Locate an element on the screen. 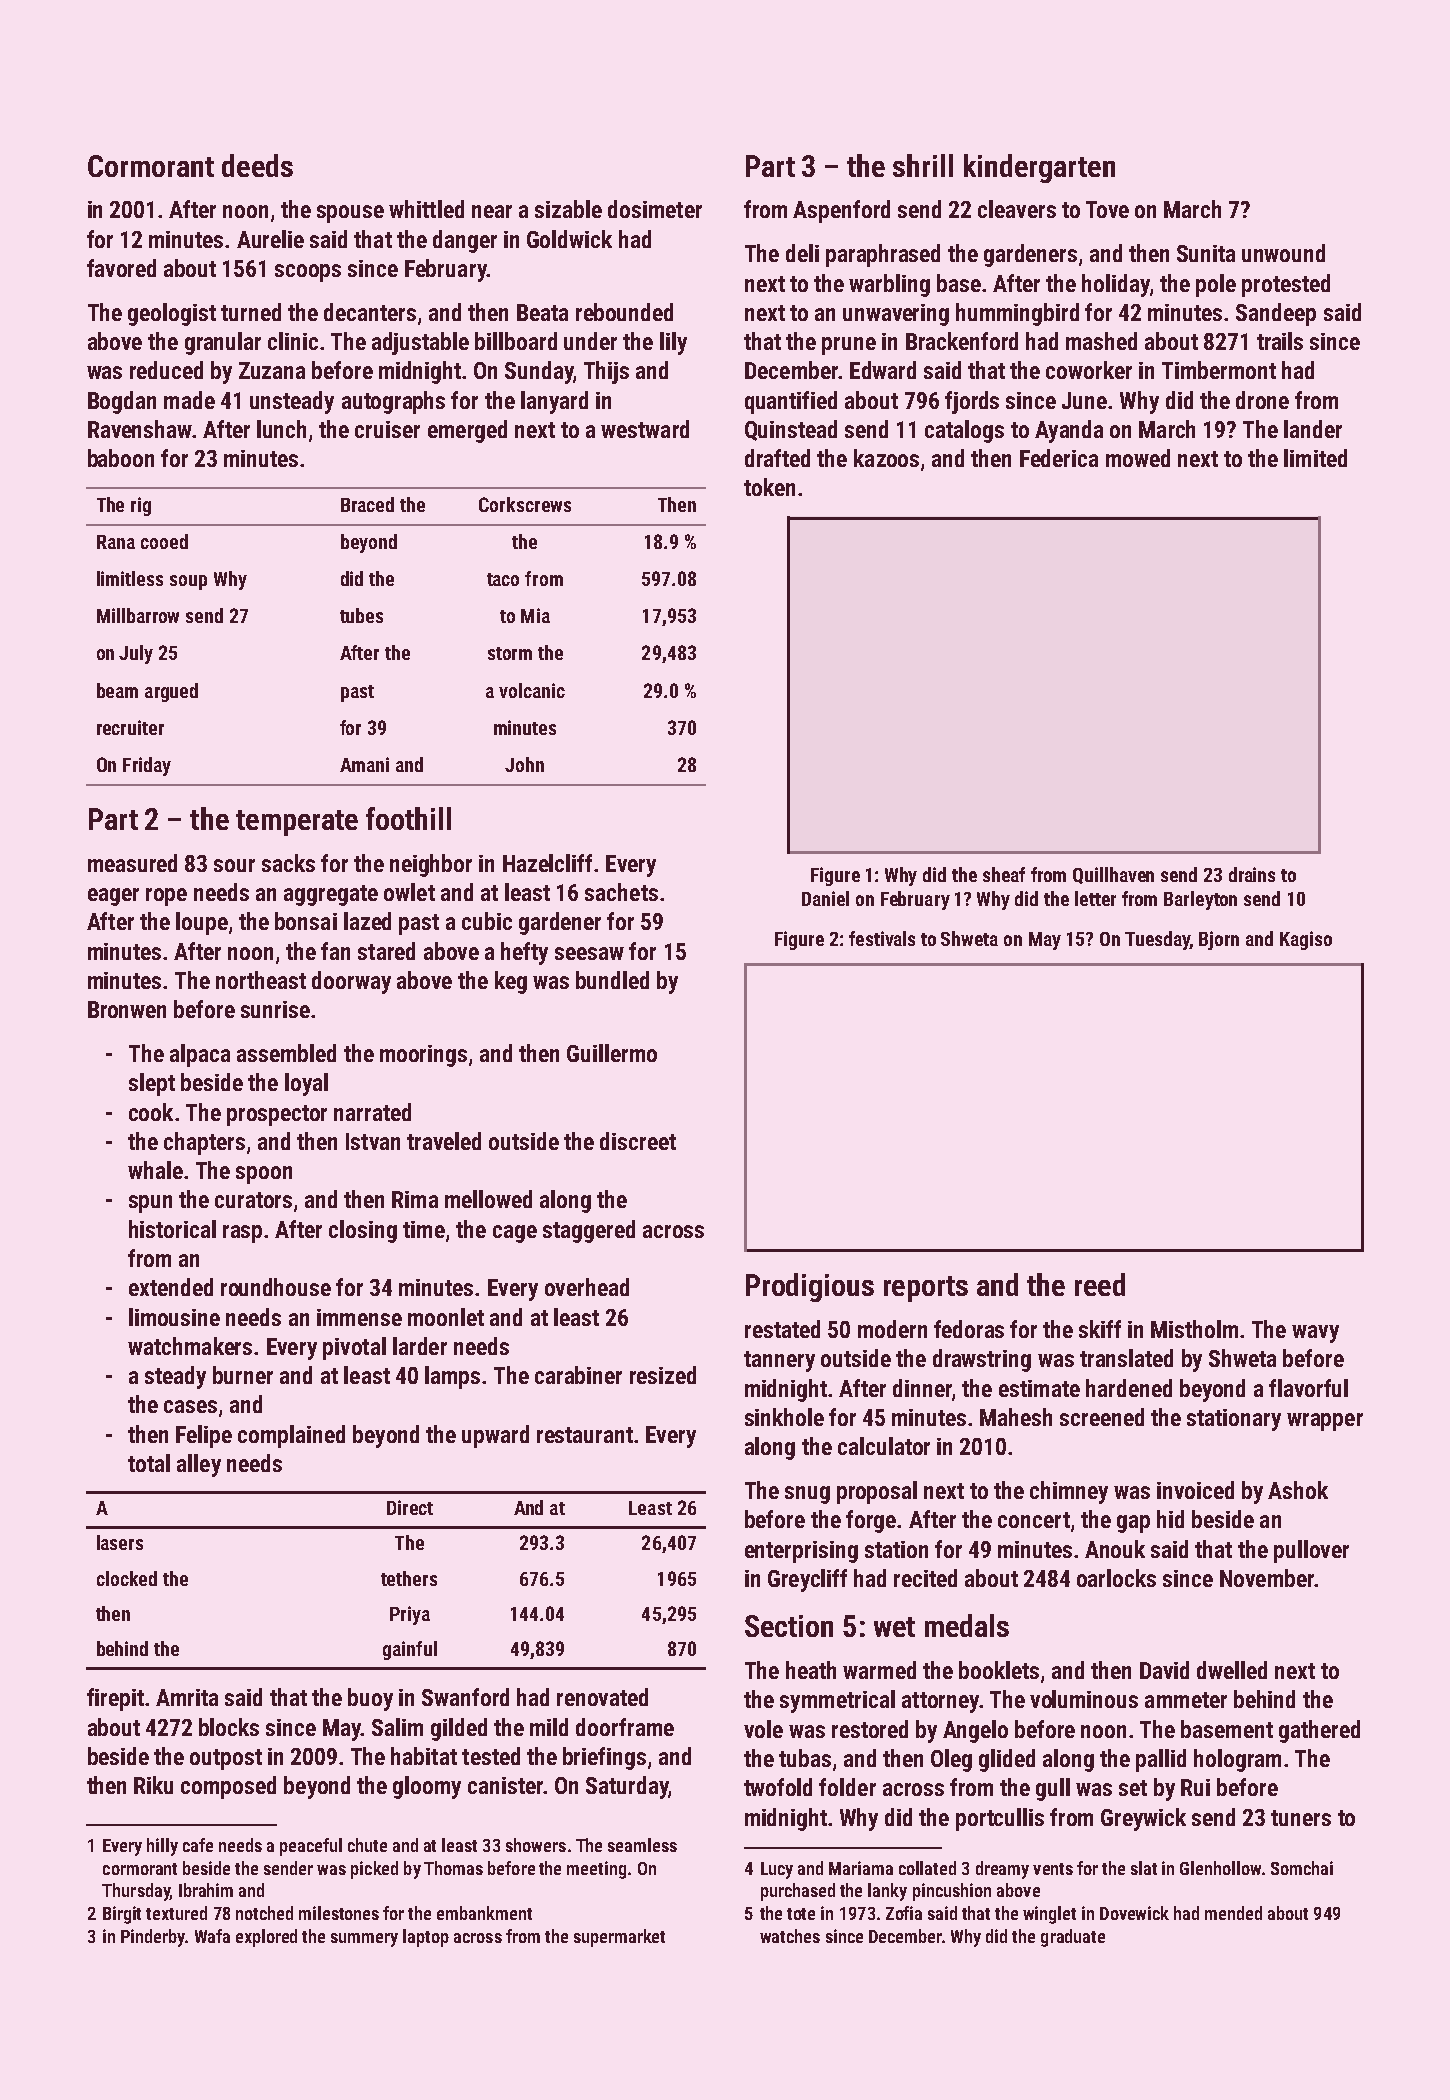 The image size is (1450, 2100). drains is located at coordinates (1252, 874).
